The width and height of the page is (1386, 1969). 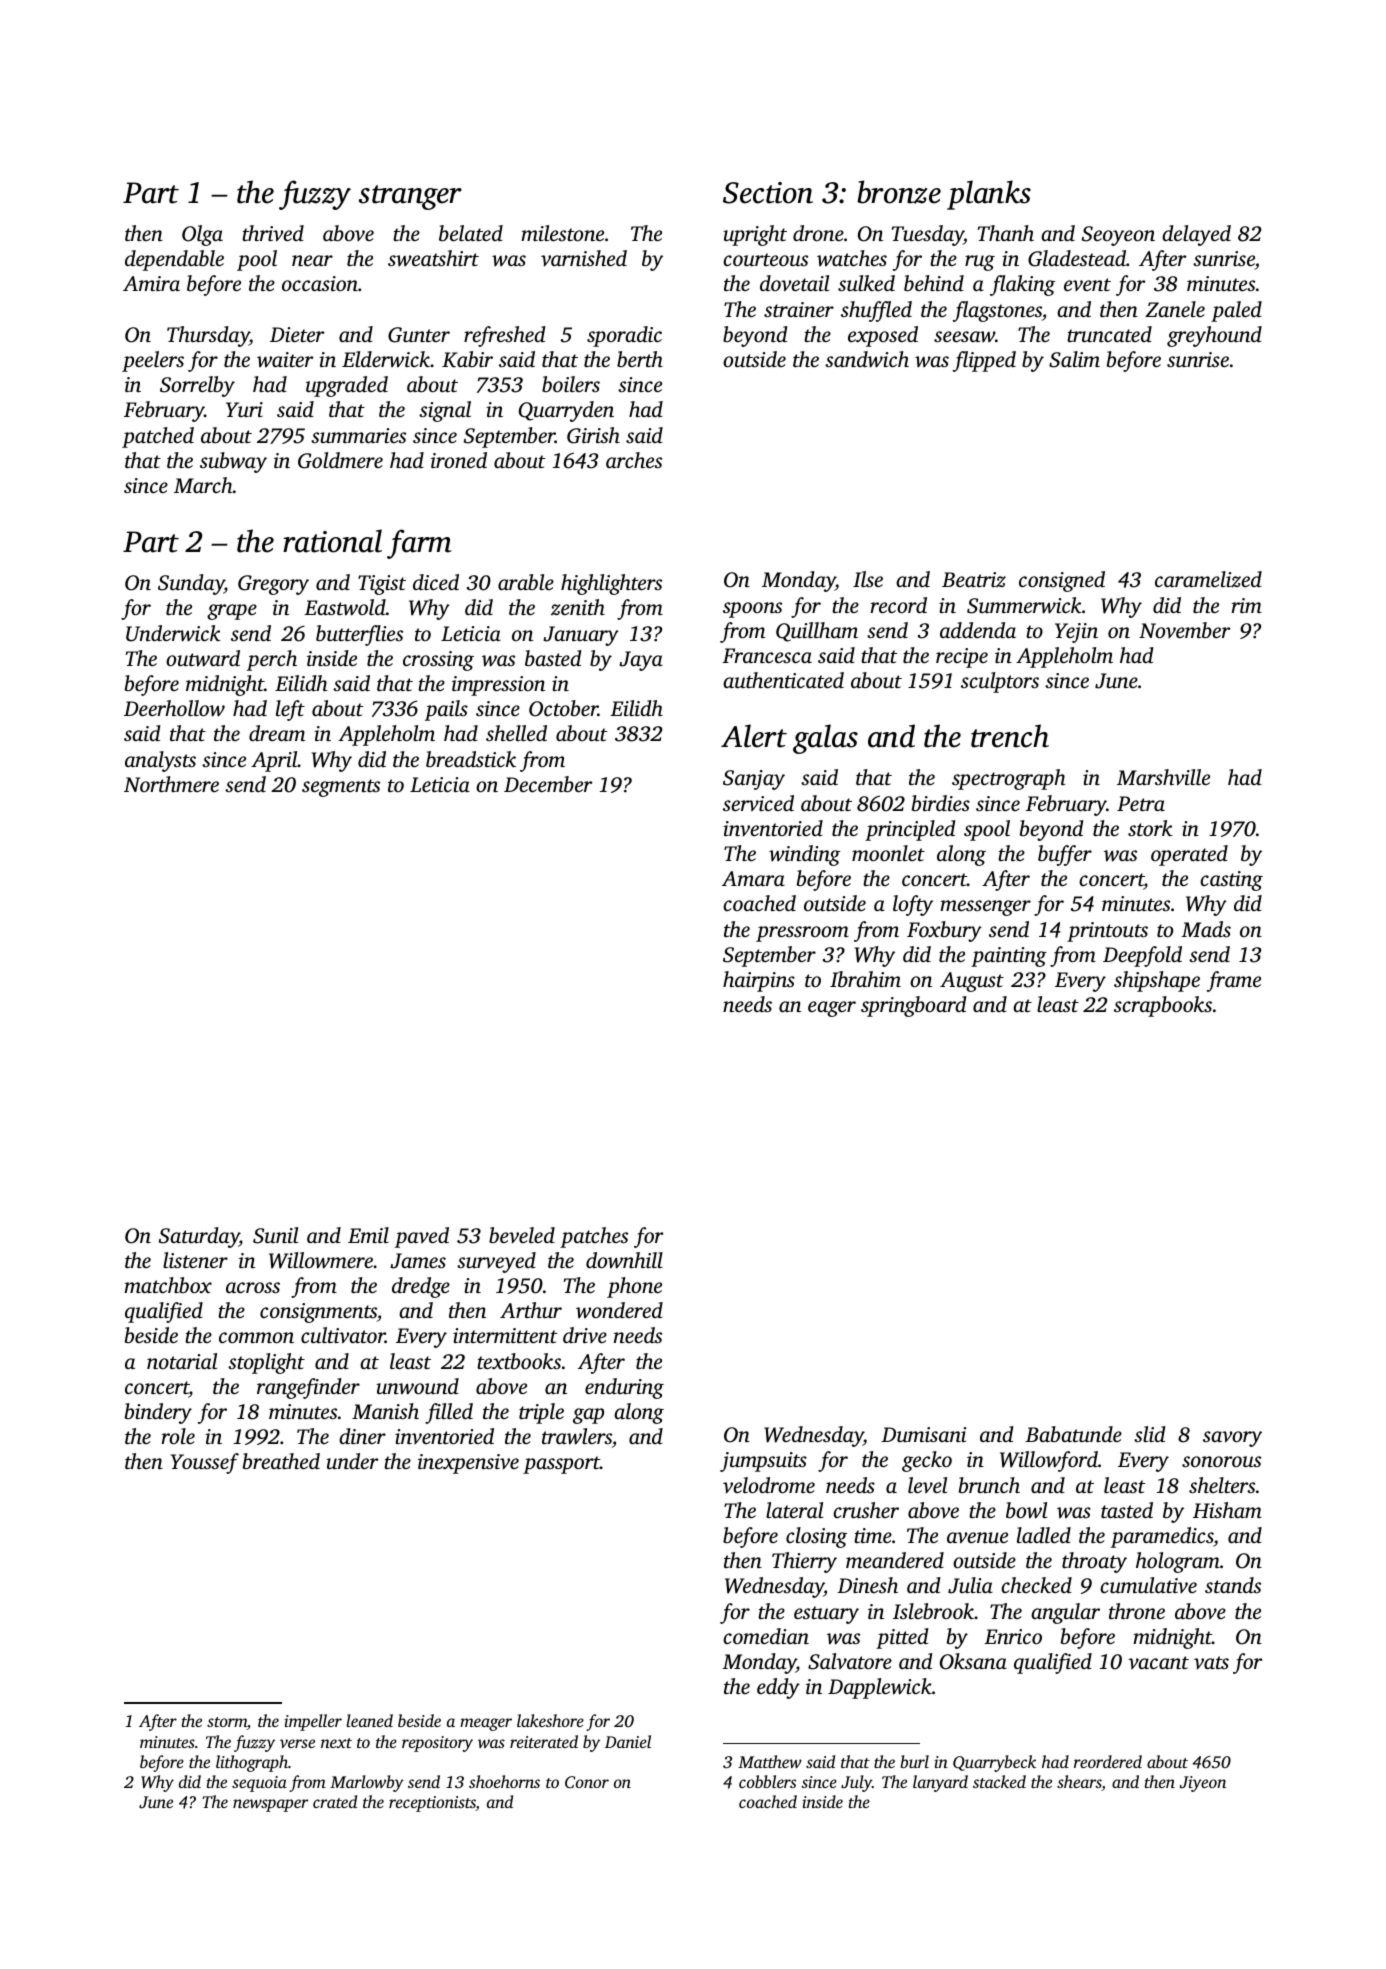 I want to click on Salvatore, so click(x=850, y=1661).
